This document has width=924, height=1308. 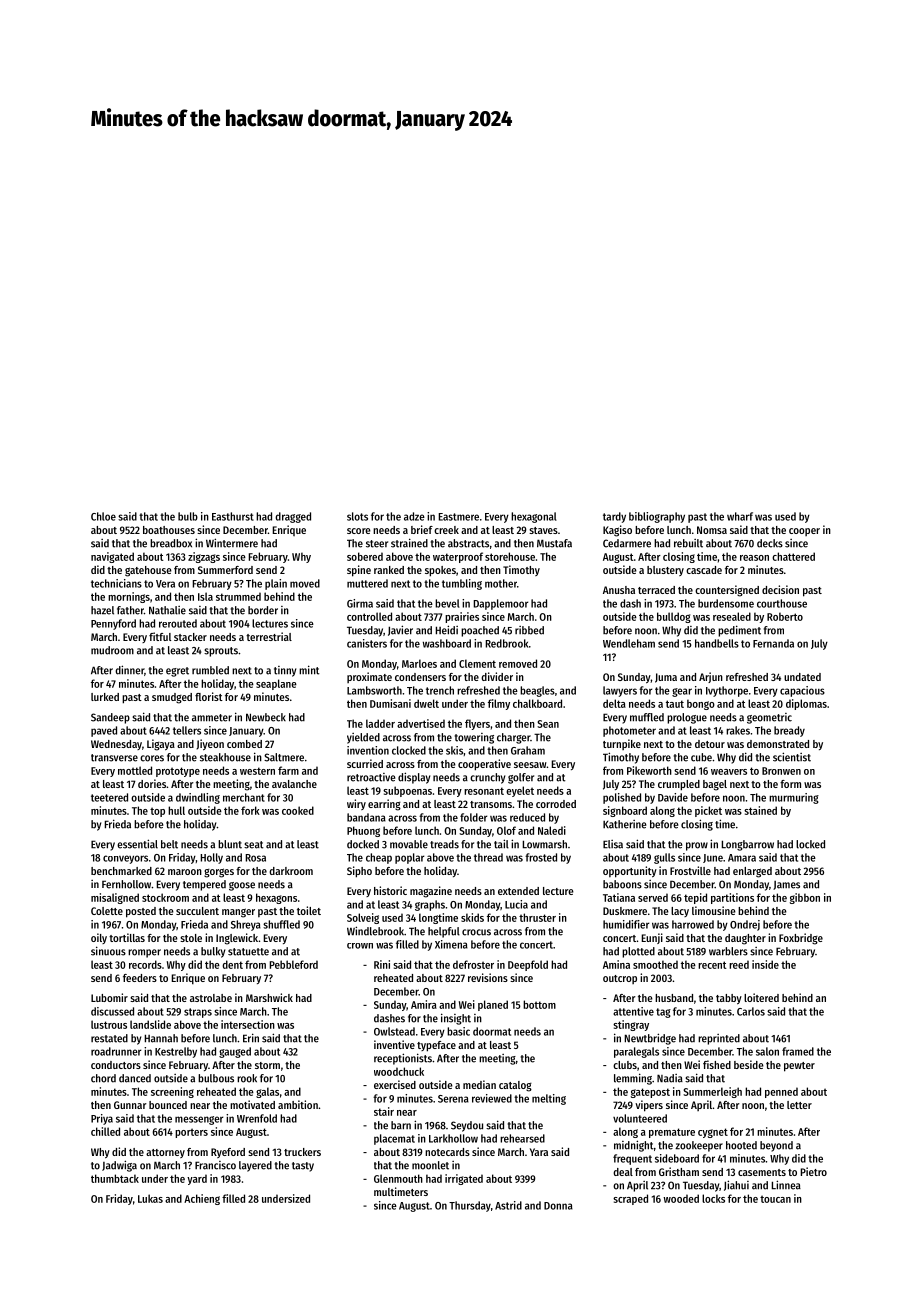 I want to click on sprouts, so click(x=221, y=652).
